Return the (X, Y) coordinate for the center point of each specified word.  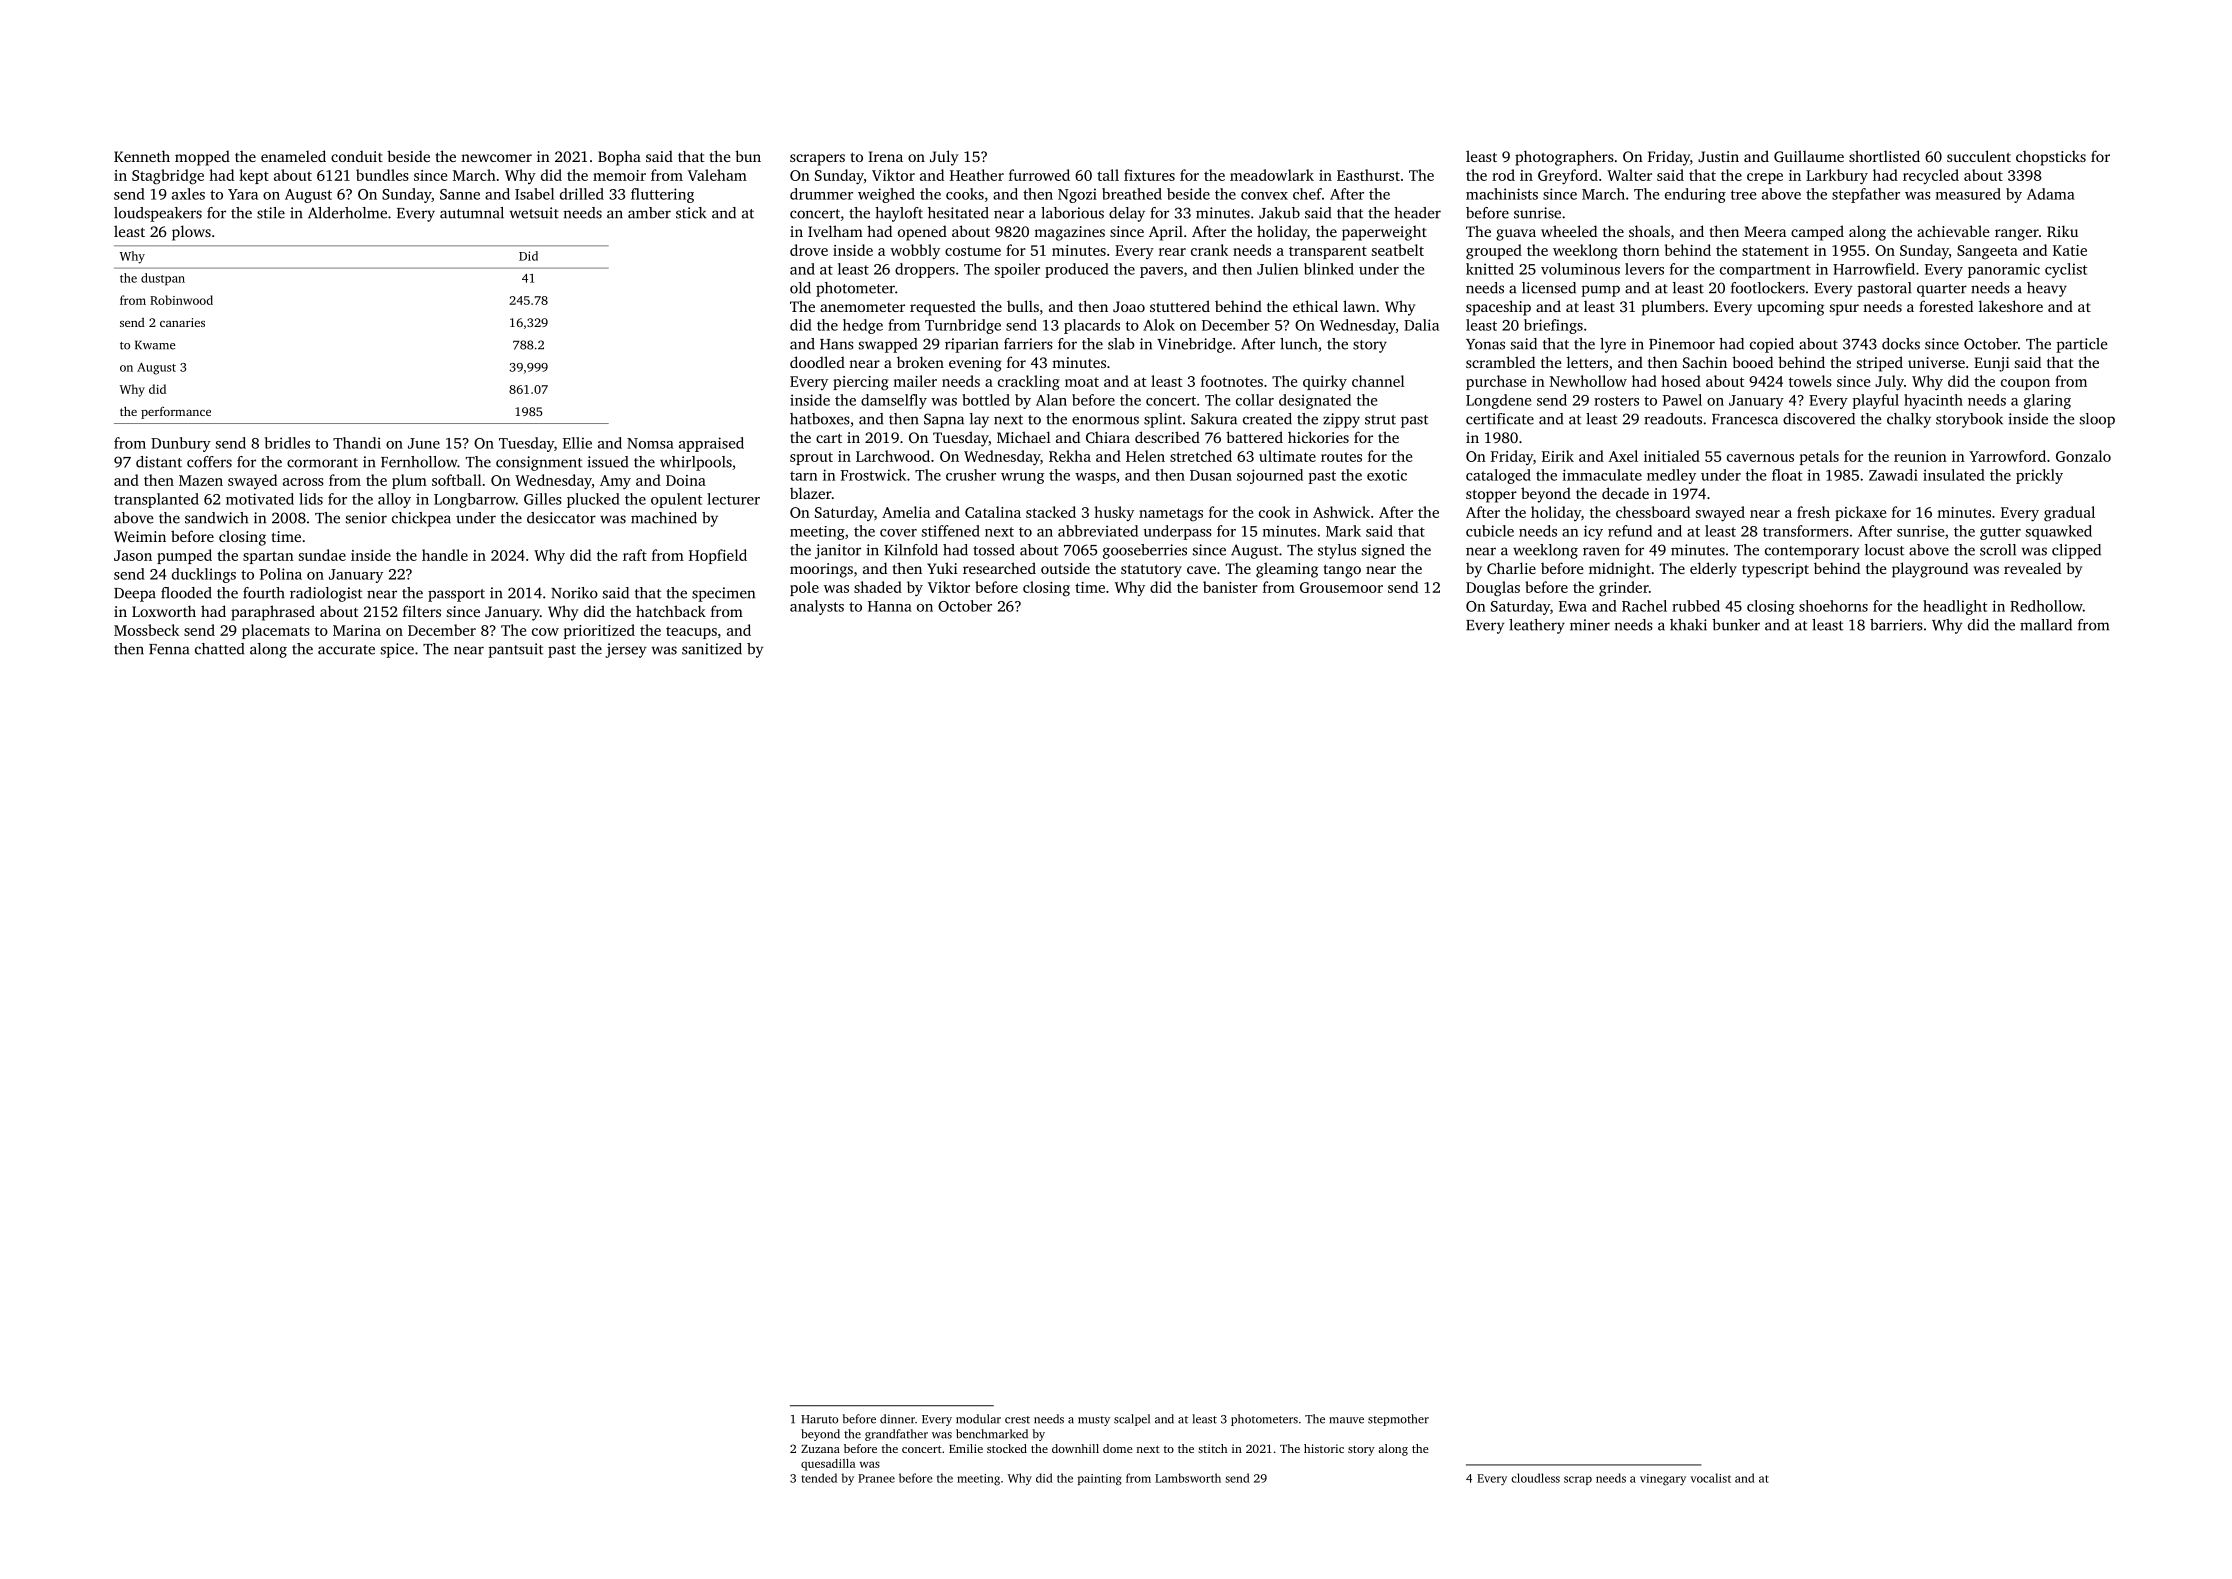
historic (1324, 1448)
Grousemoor (1341, 587)
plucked (593, 500)
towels (1810, 381)
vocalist (1711, 1478)
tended (819, 1478)
